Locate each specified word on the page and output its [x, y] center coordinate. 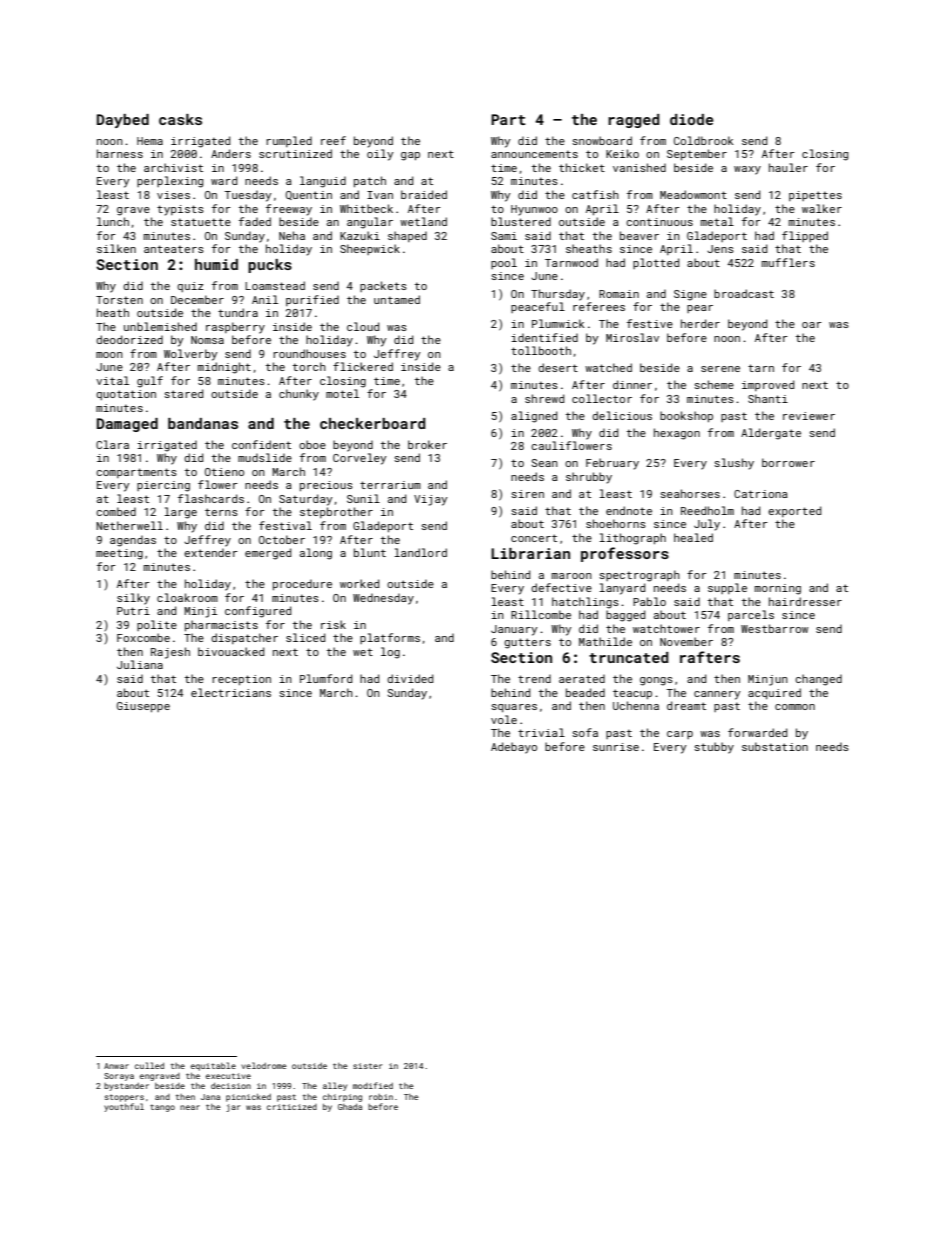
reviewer [809, 416]
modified [373, 1085]
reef [333, 140]
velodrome [264, 1065]
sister [367, 1066]
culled [149, 1065]
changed [818, 680]
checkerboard [373, 423]
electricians [231, 692]
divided [410, 678]
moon [109, 355]
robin [381, 1097]
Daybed [123, 121]
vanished [639, 167]
